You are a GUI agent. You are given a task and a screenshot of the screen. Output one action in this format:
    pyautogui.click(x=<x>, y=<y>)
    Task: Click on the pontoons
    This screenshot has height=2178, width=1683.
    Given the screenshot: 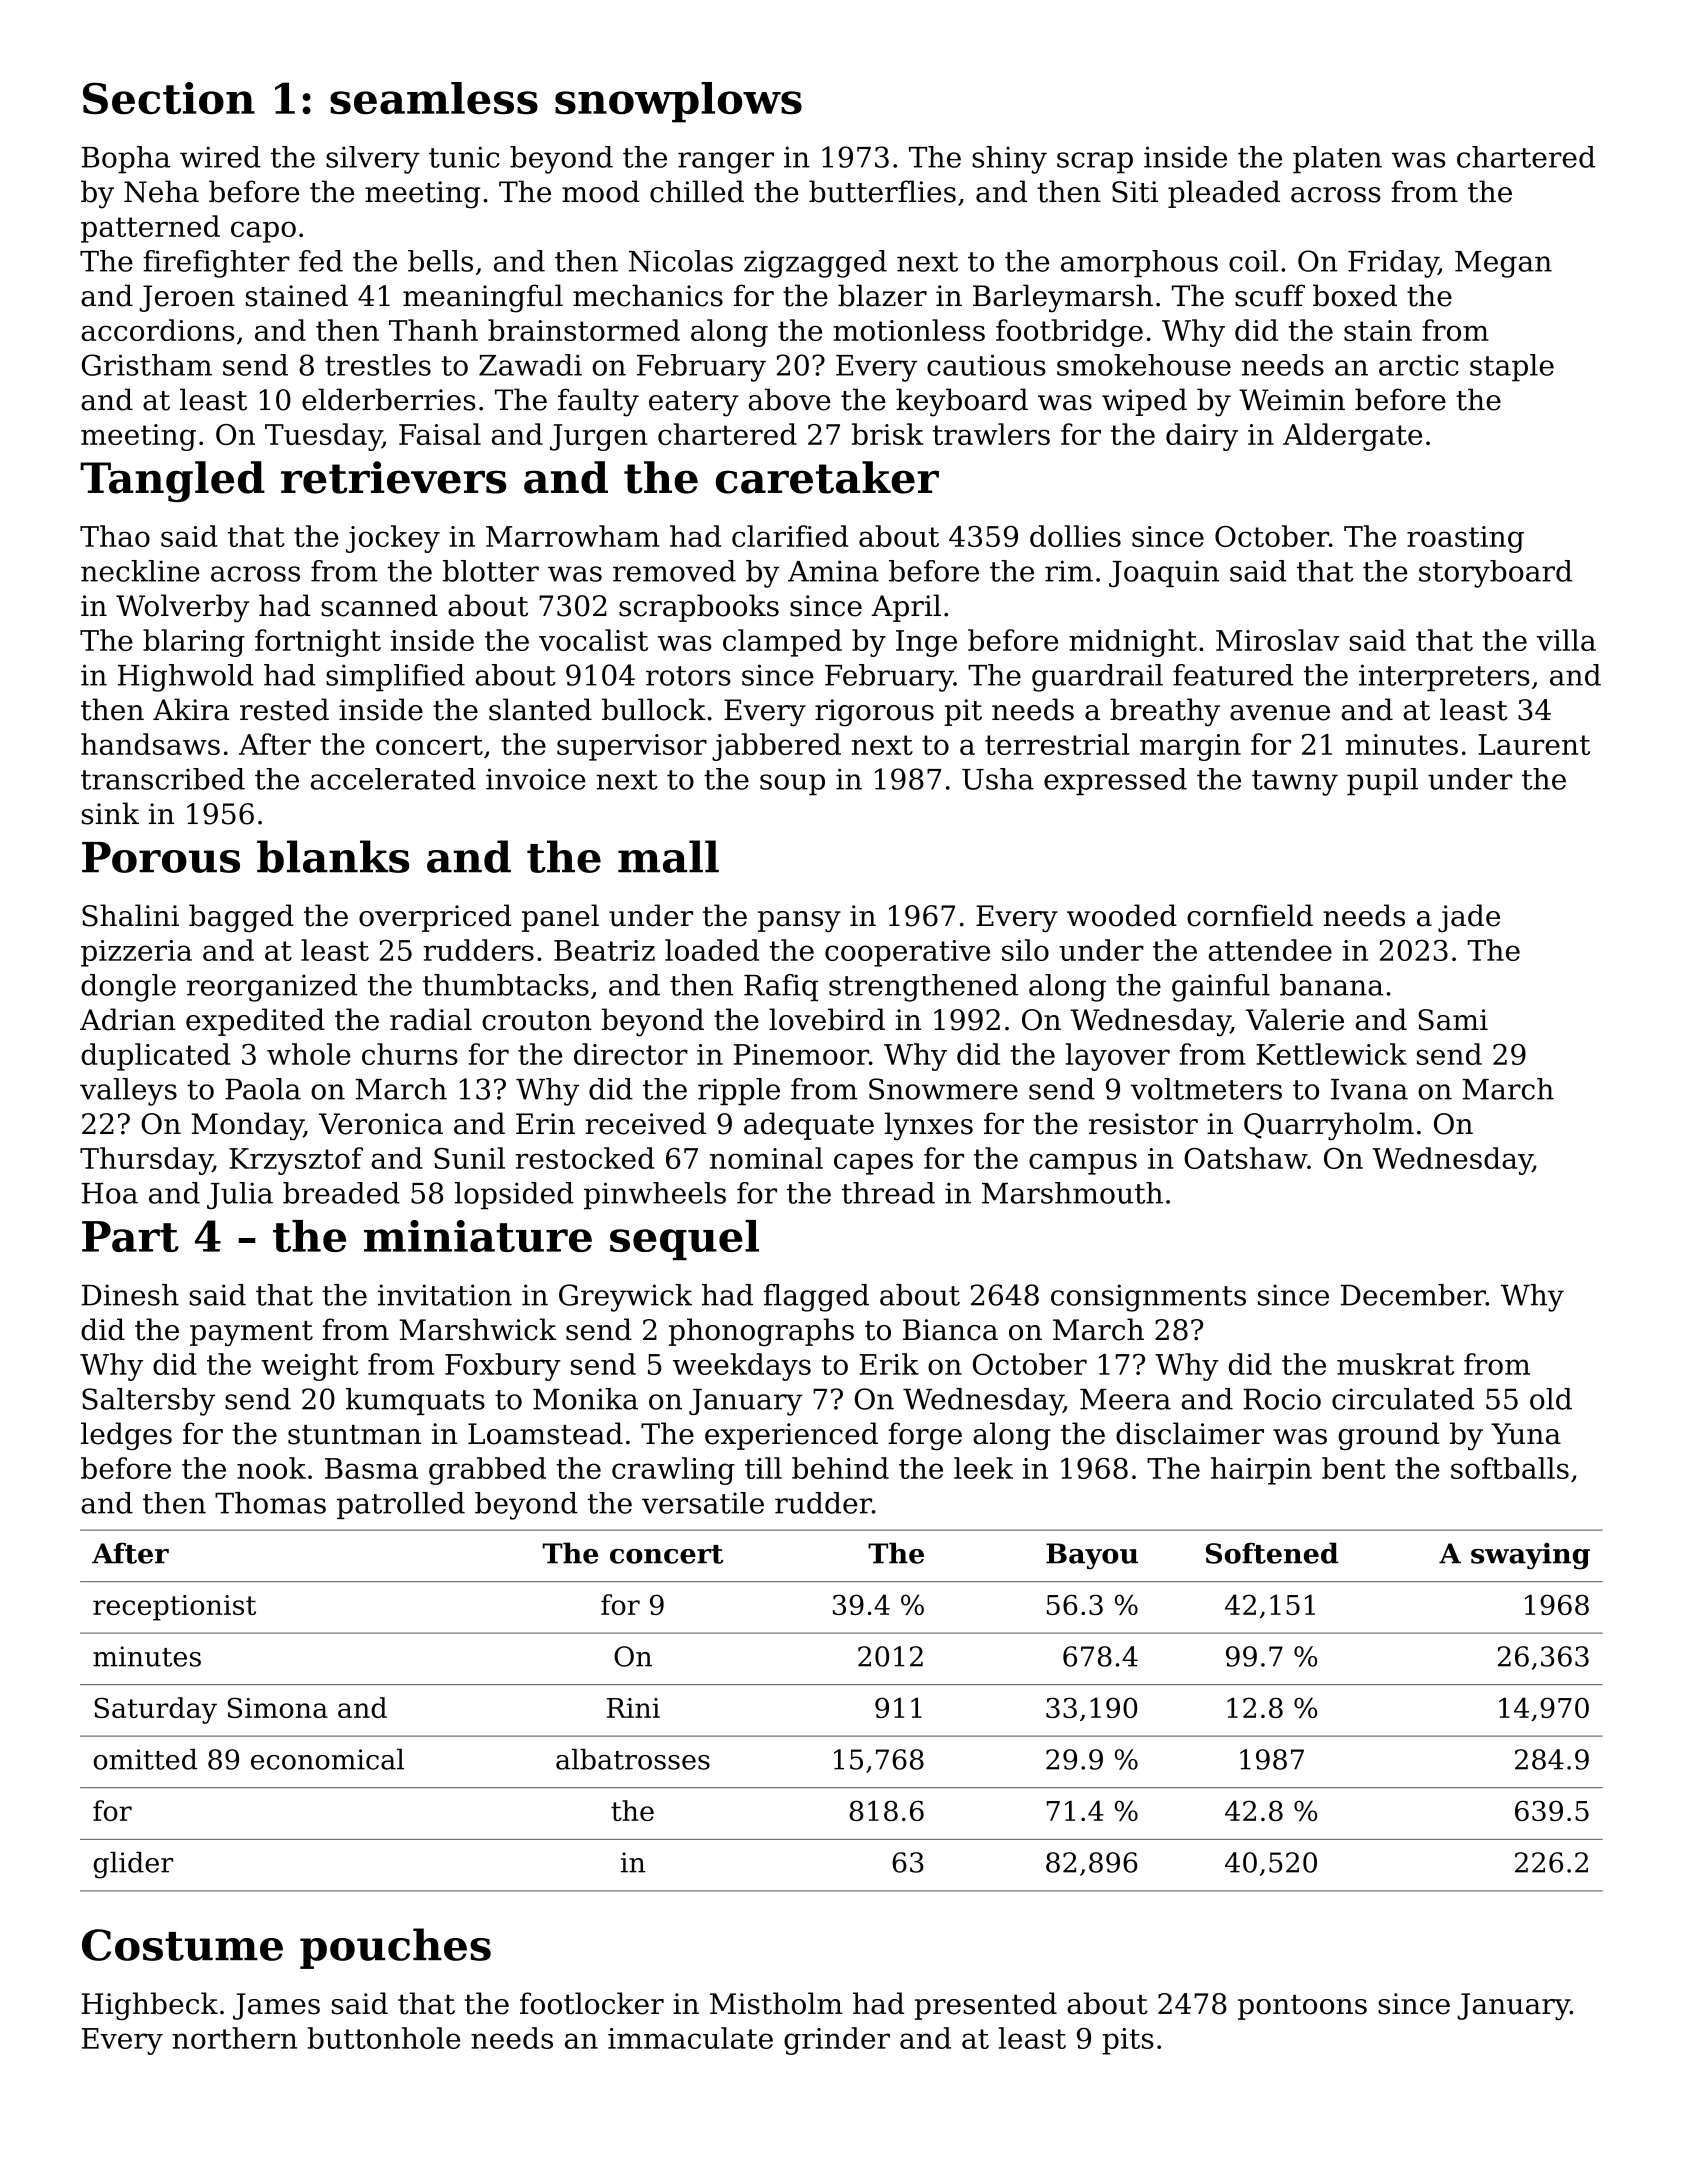 What is the action you would take?
    pyautogui.click(x=1302, y=2007)
